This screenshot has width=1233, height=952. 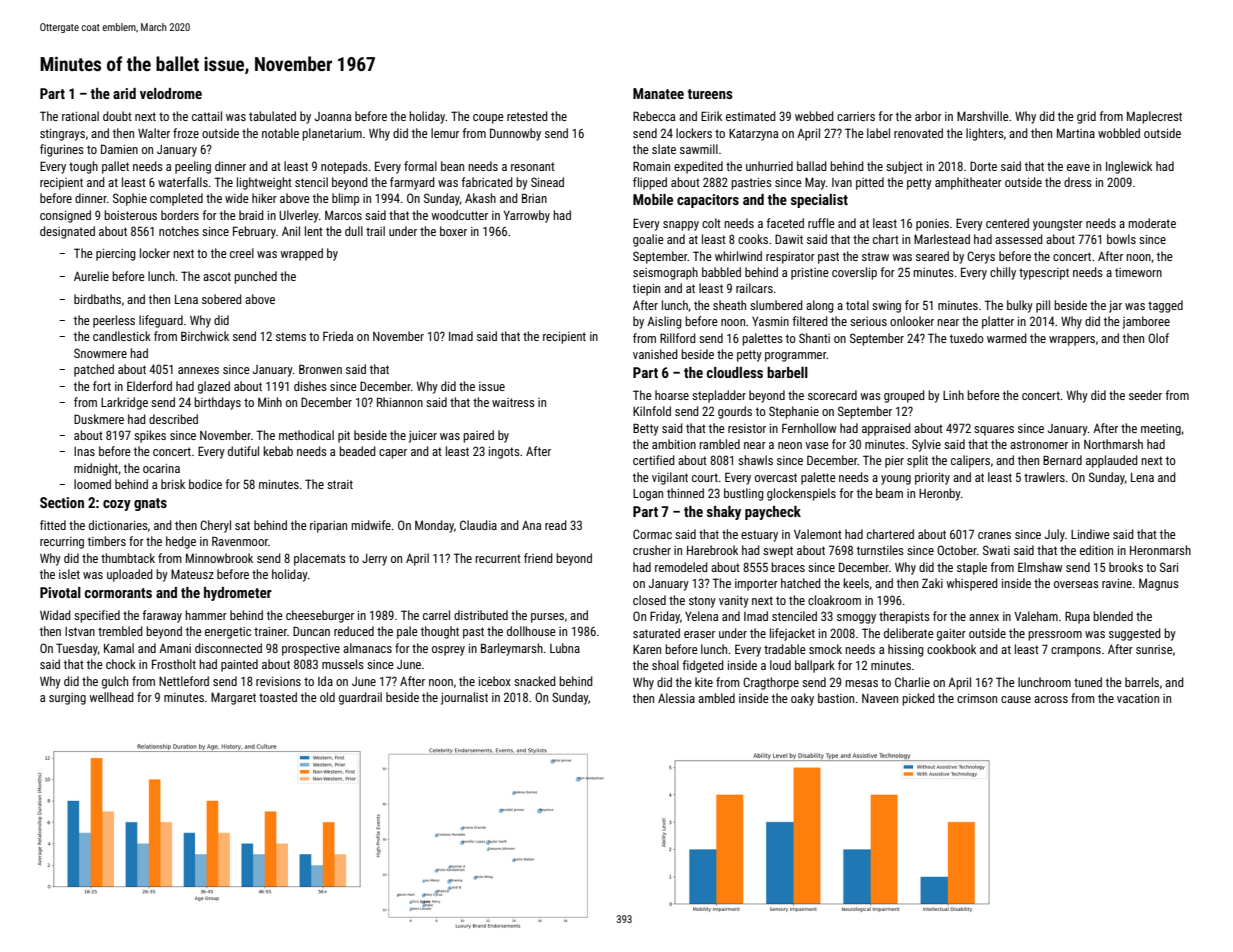 What do you see at coordinates (658, 93) in the screenshot?
I see `Manatee` at bounding box center [658, 93].
